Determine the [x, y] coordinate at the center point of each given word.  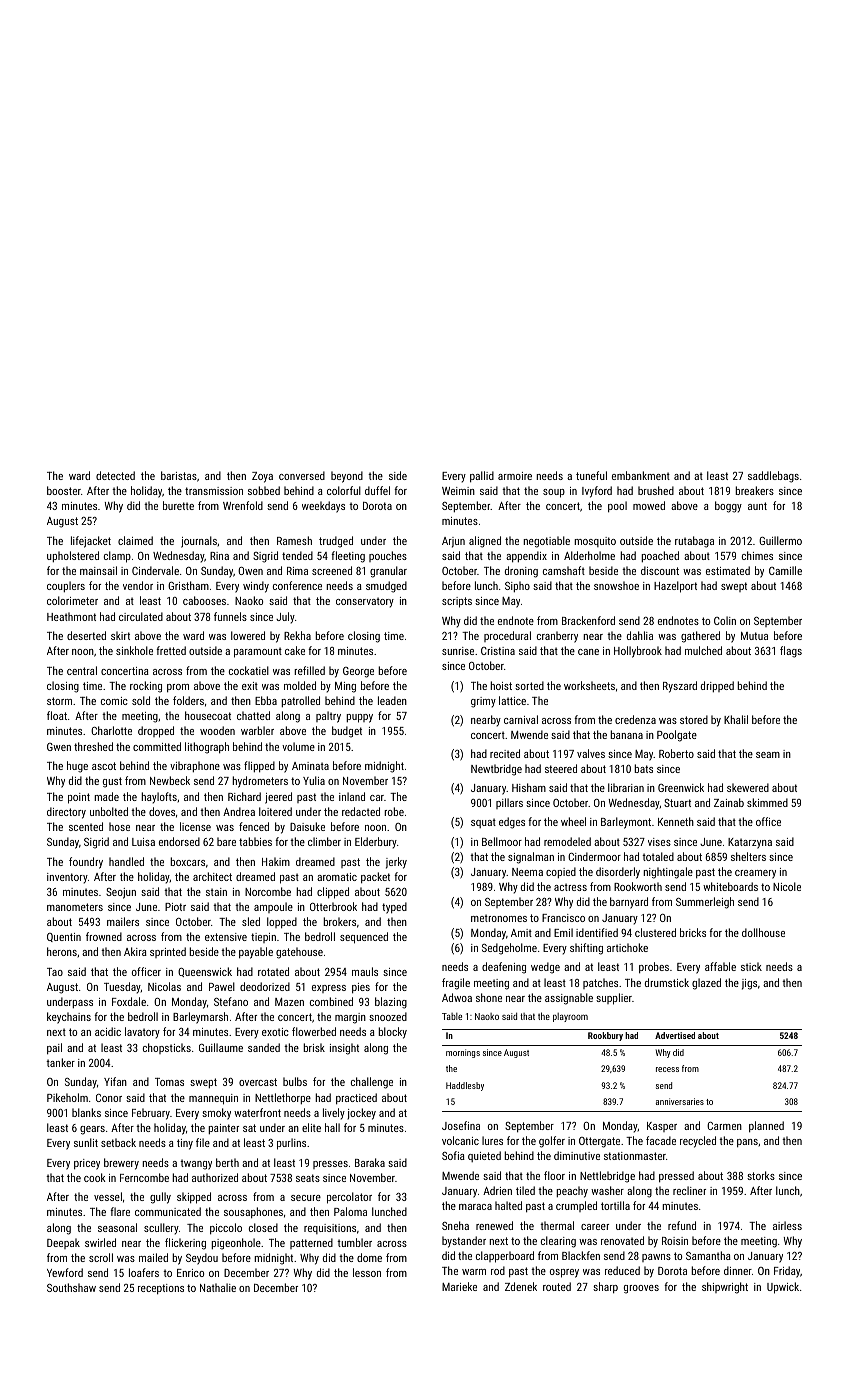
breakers [754, 490]
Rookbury [605, 1036]
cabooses [204, 600]
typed [394, 908]
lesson [367, 1272]
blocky [392, 1033]
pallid [482, 476]
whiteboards [730, 886]
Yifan [115, 1081]
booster [64, 490]
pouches [388, 556]
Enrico [190, 1273]
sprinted [168, 952]
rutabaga [694, 542]
